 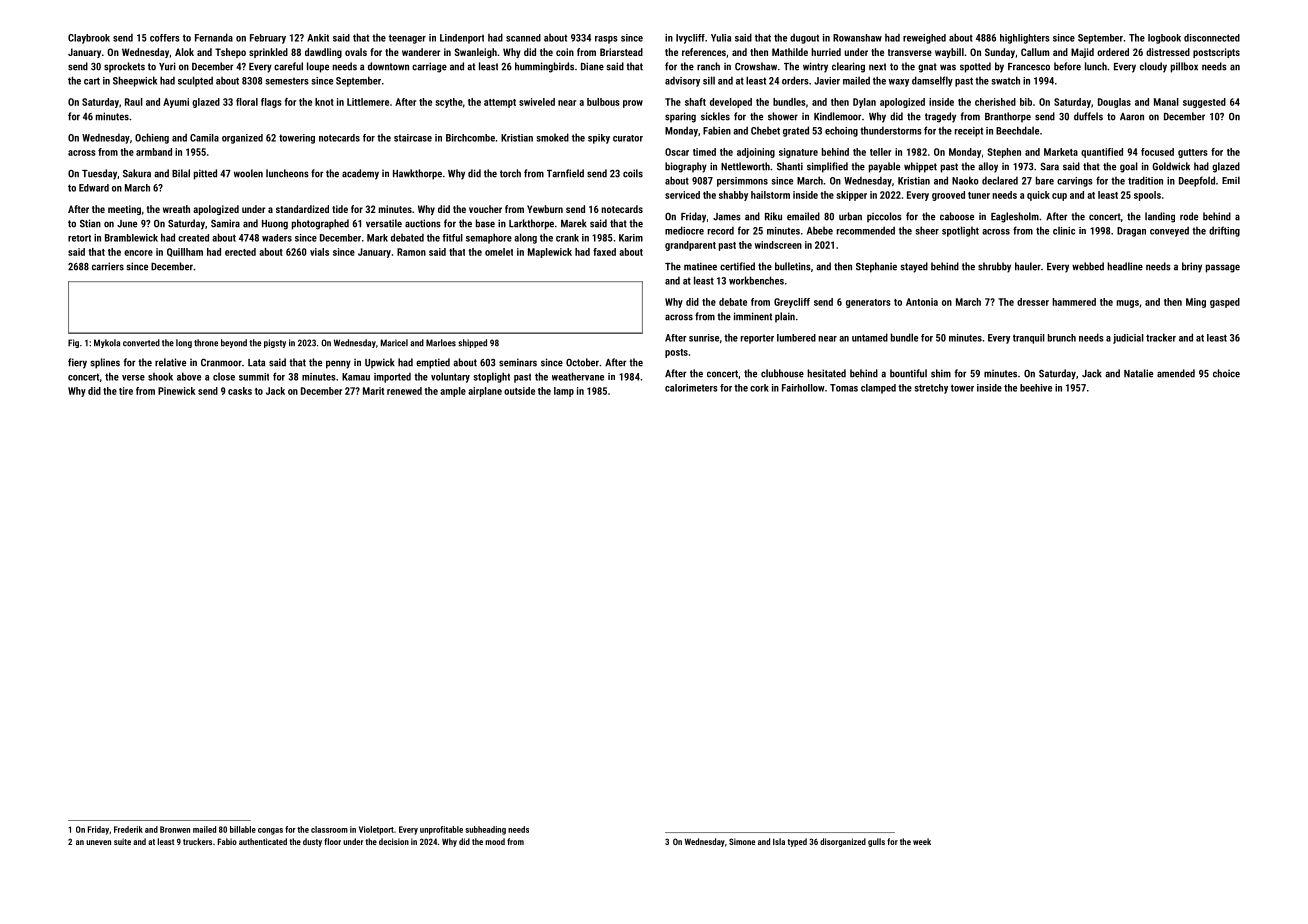 What do you see at coordinates (1025, 39) in the screenshot?
I see `highlighters` at bounding box center [1025, 39].
